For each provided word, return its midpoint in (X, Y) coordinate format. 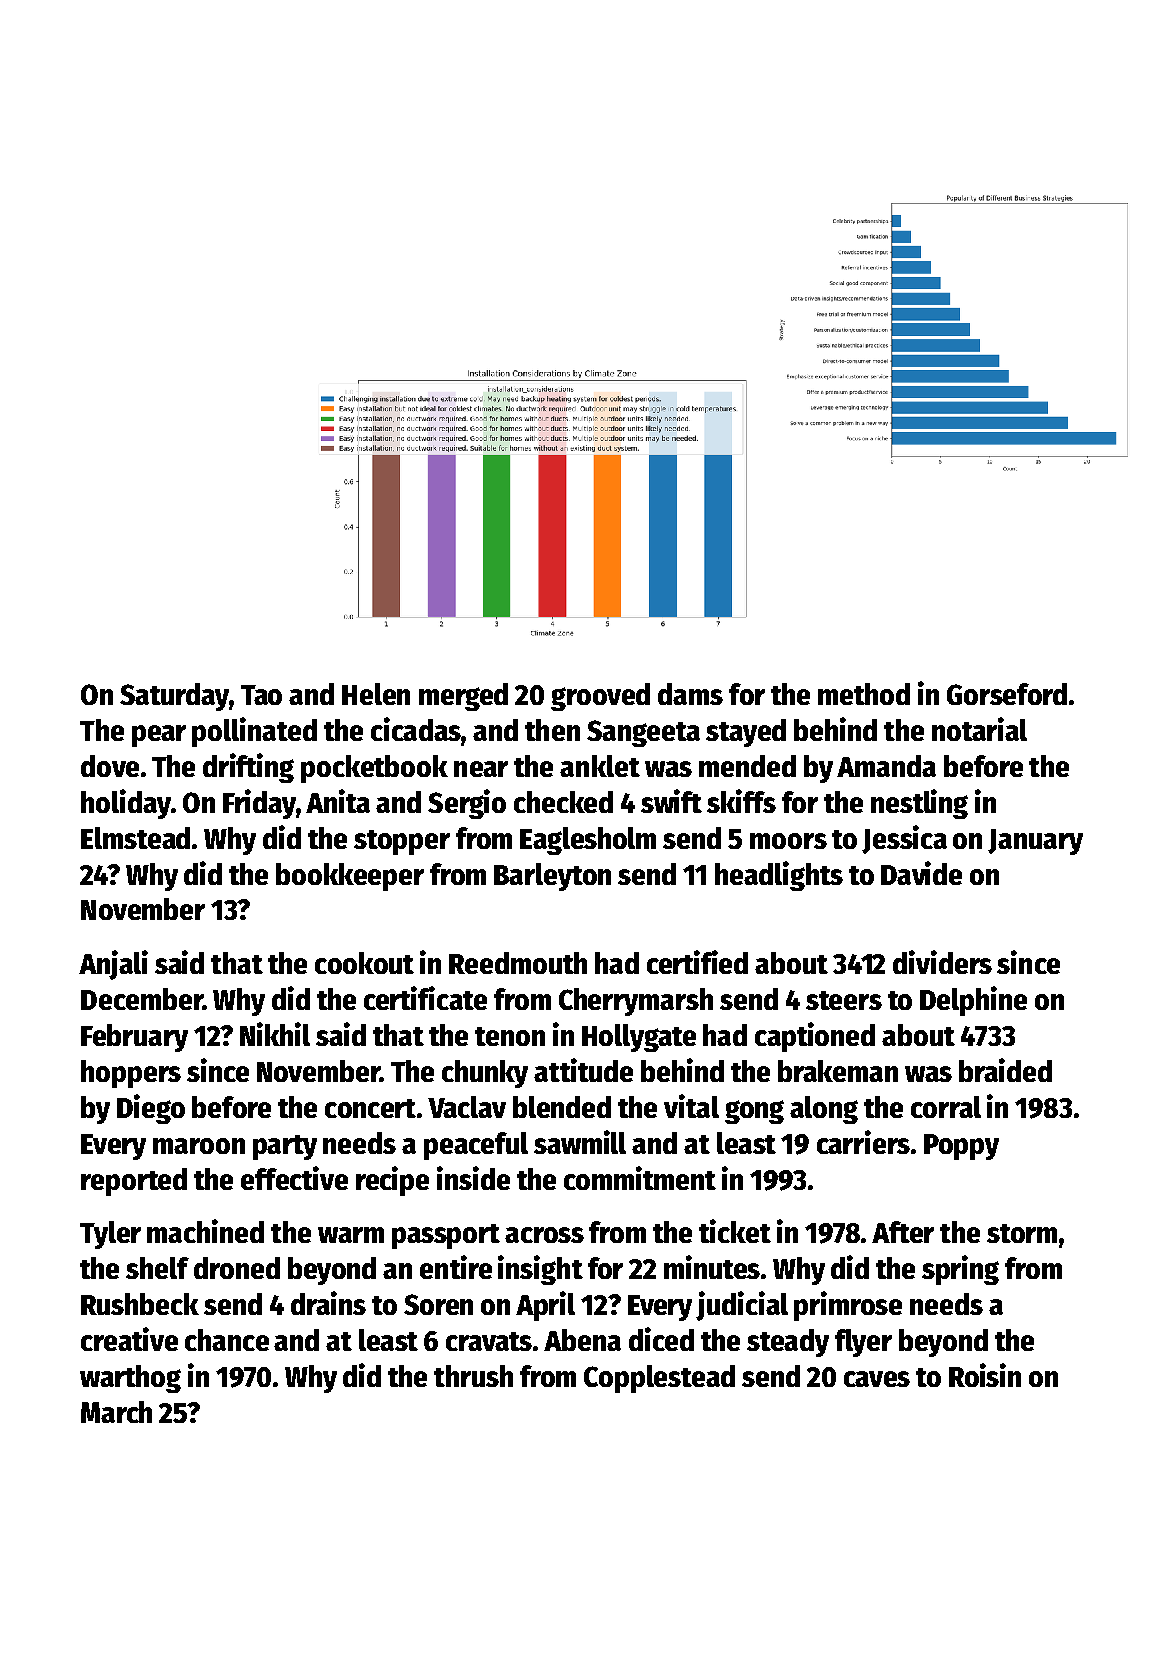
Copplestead (659, 1379)
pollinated (254, 732)
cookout (364, 963)
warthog (130, 1379)
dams (690, 694)
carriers (863, 1142)
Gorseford (1007, 694)
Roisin (985, 1375)
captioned (815, 1037)
